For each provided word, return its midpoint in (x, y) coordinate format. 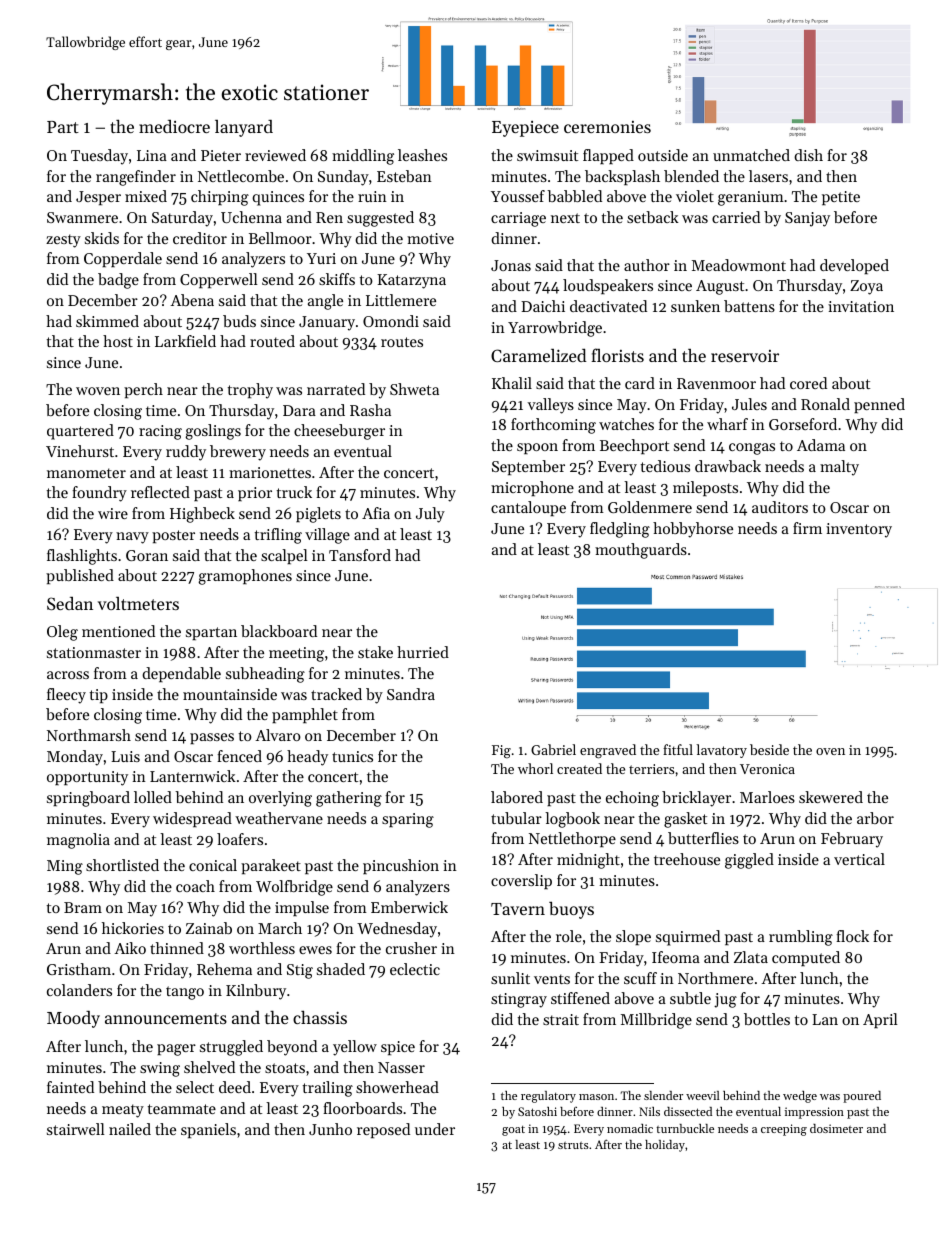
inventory (859, 530)
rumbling (801, 938)
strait (561, 1019)
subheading (265, 675)
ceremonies (607, 127)
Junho (330, 1129)
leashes (422, 155)
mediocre (174, 126)
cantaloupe (528, 508)
